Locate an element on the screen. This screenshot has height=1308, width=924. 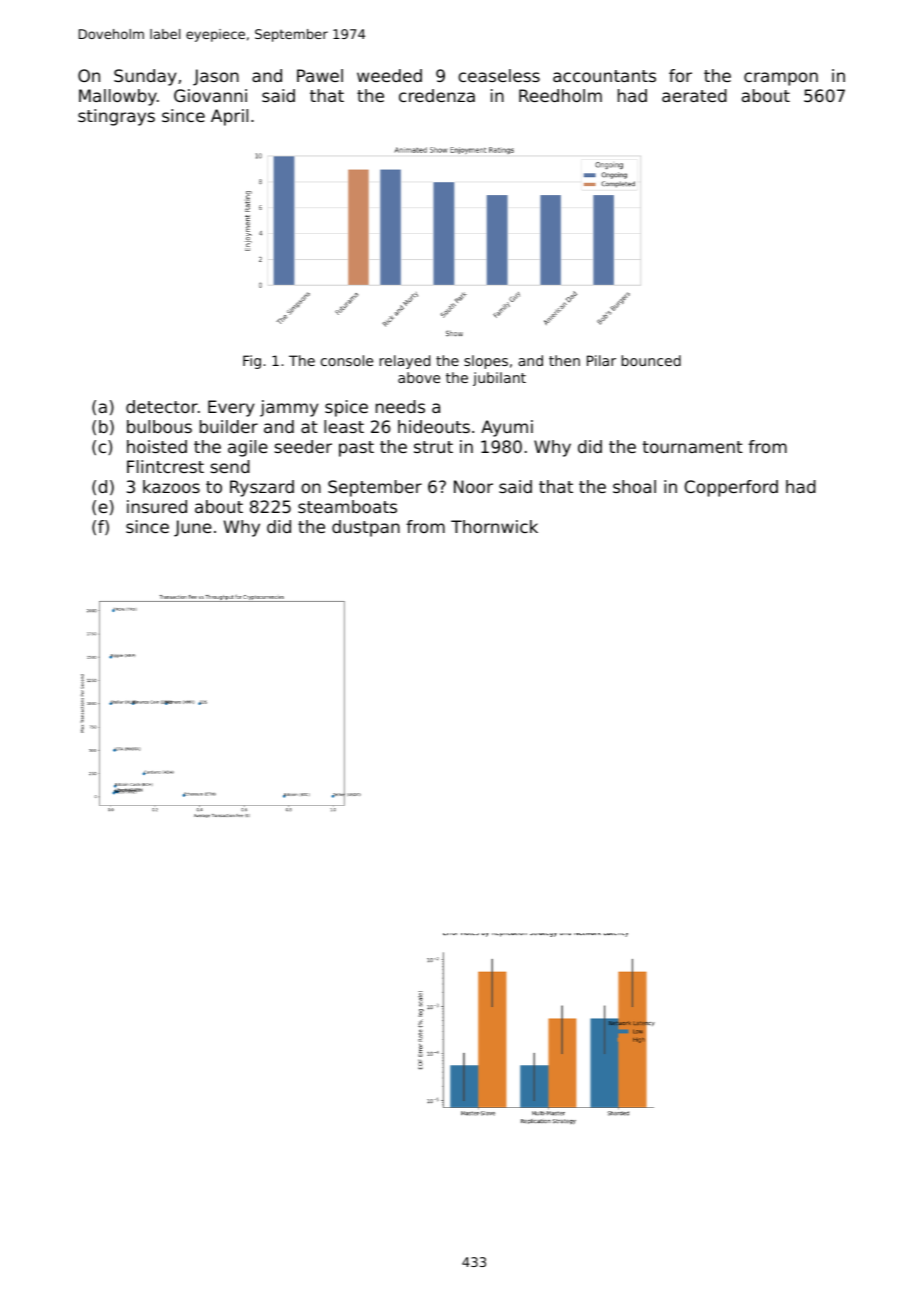
Pilar is located at coordinates (601, 360).
